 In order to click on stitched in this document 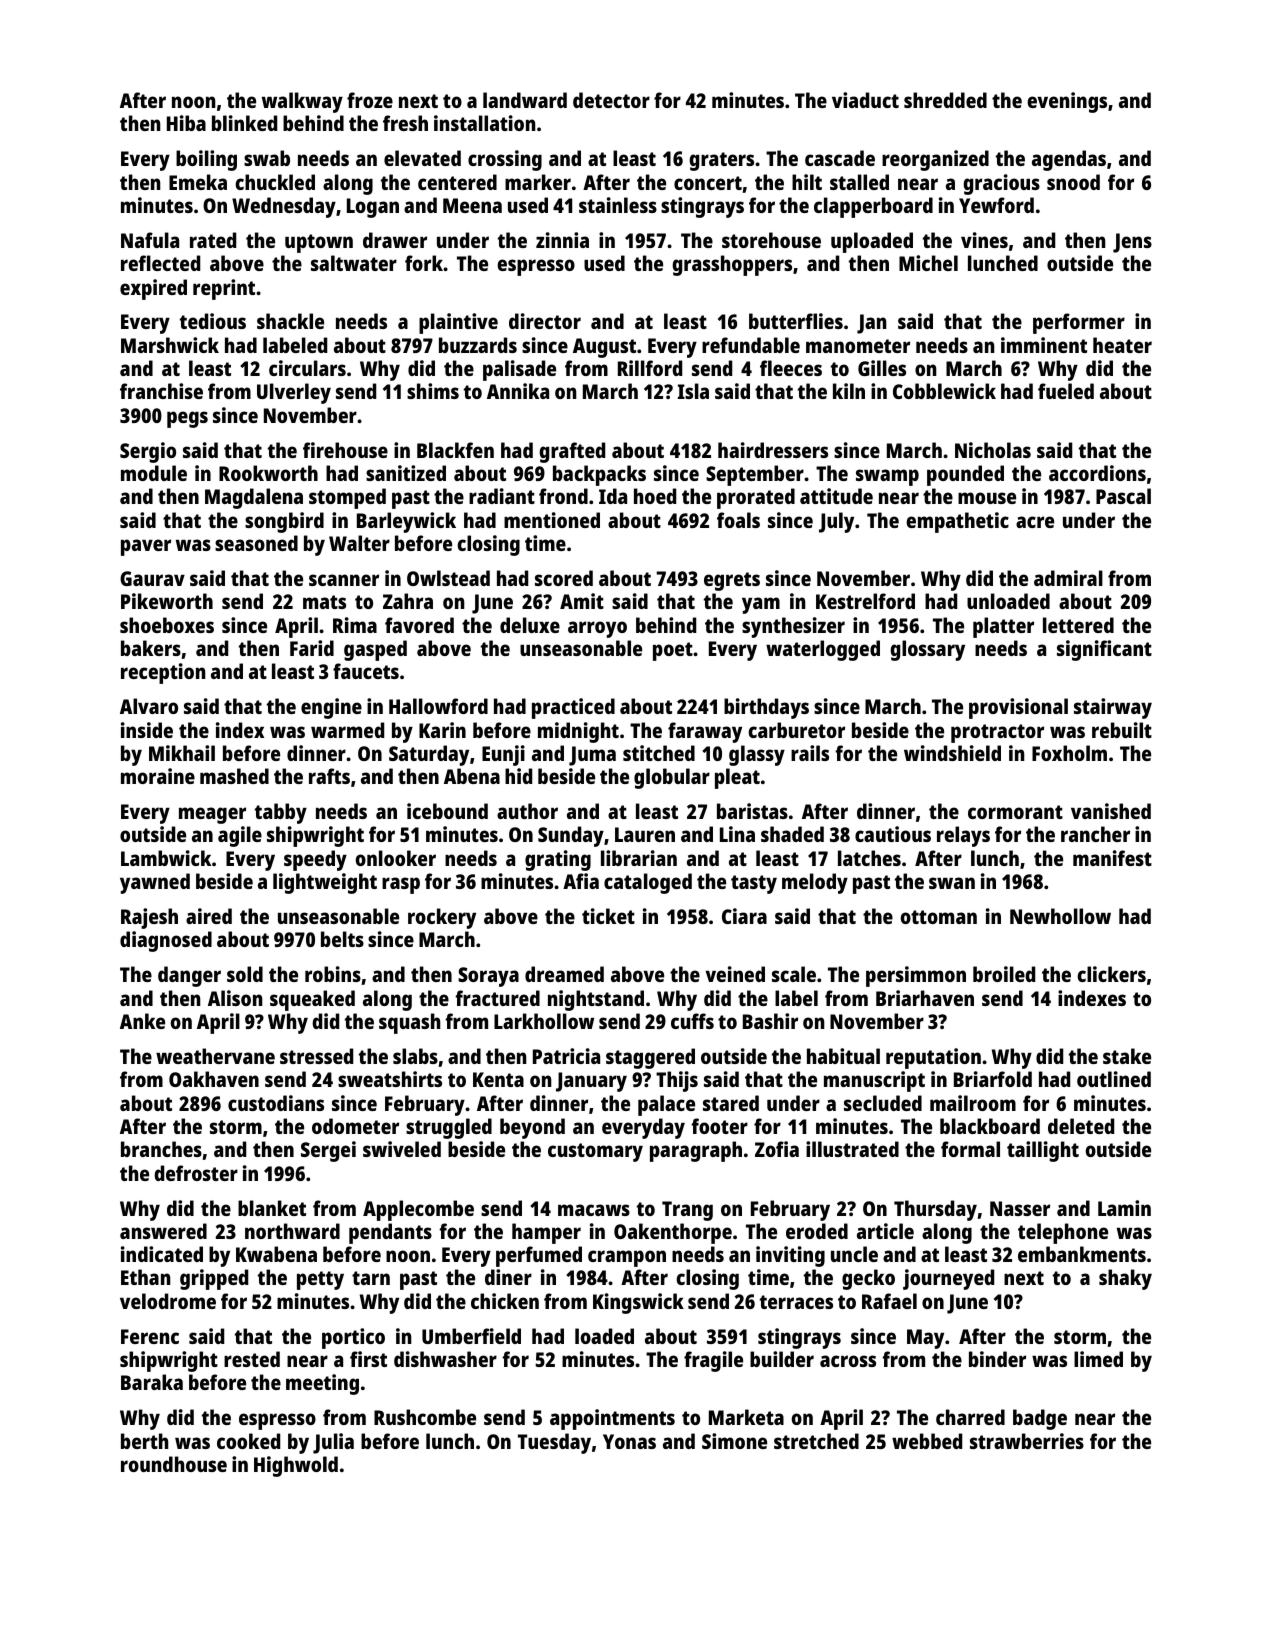, I will do `click(659, 753)`.
